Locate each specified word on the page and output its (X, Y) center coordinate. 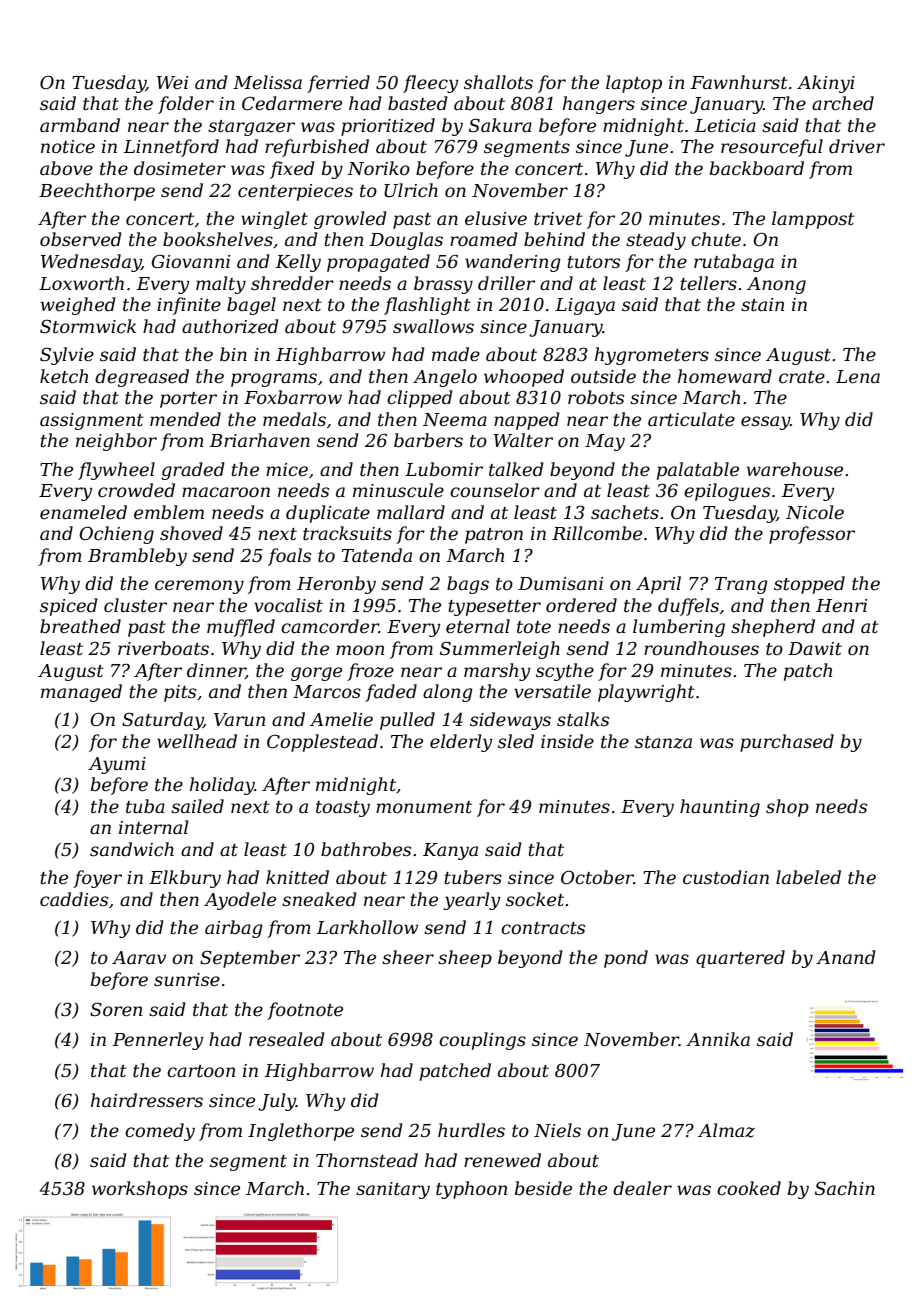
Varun (239, 719)
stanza (663, 742)
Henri (841, 606)
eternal (478, 626)
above (66, 168)
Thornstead (367, 1160)
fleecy (430, 84)
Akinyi (826, 84)
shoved (191, 533)
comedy (160, 1132)
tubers (473, 877)
